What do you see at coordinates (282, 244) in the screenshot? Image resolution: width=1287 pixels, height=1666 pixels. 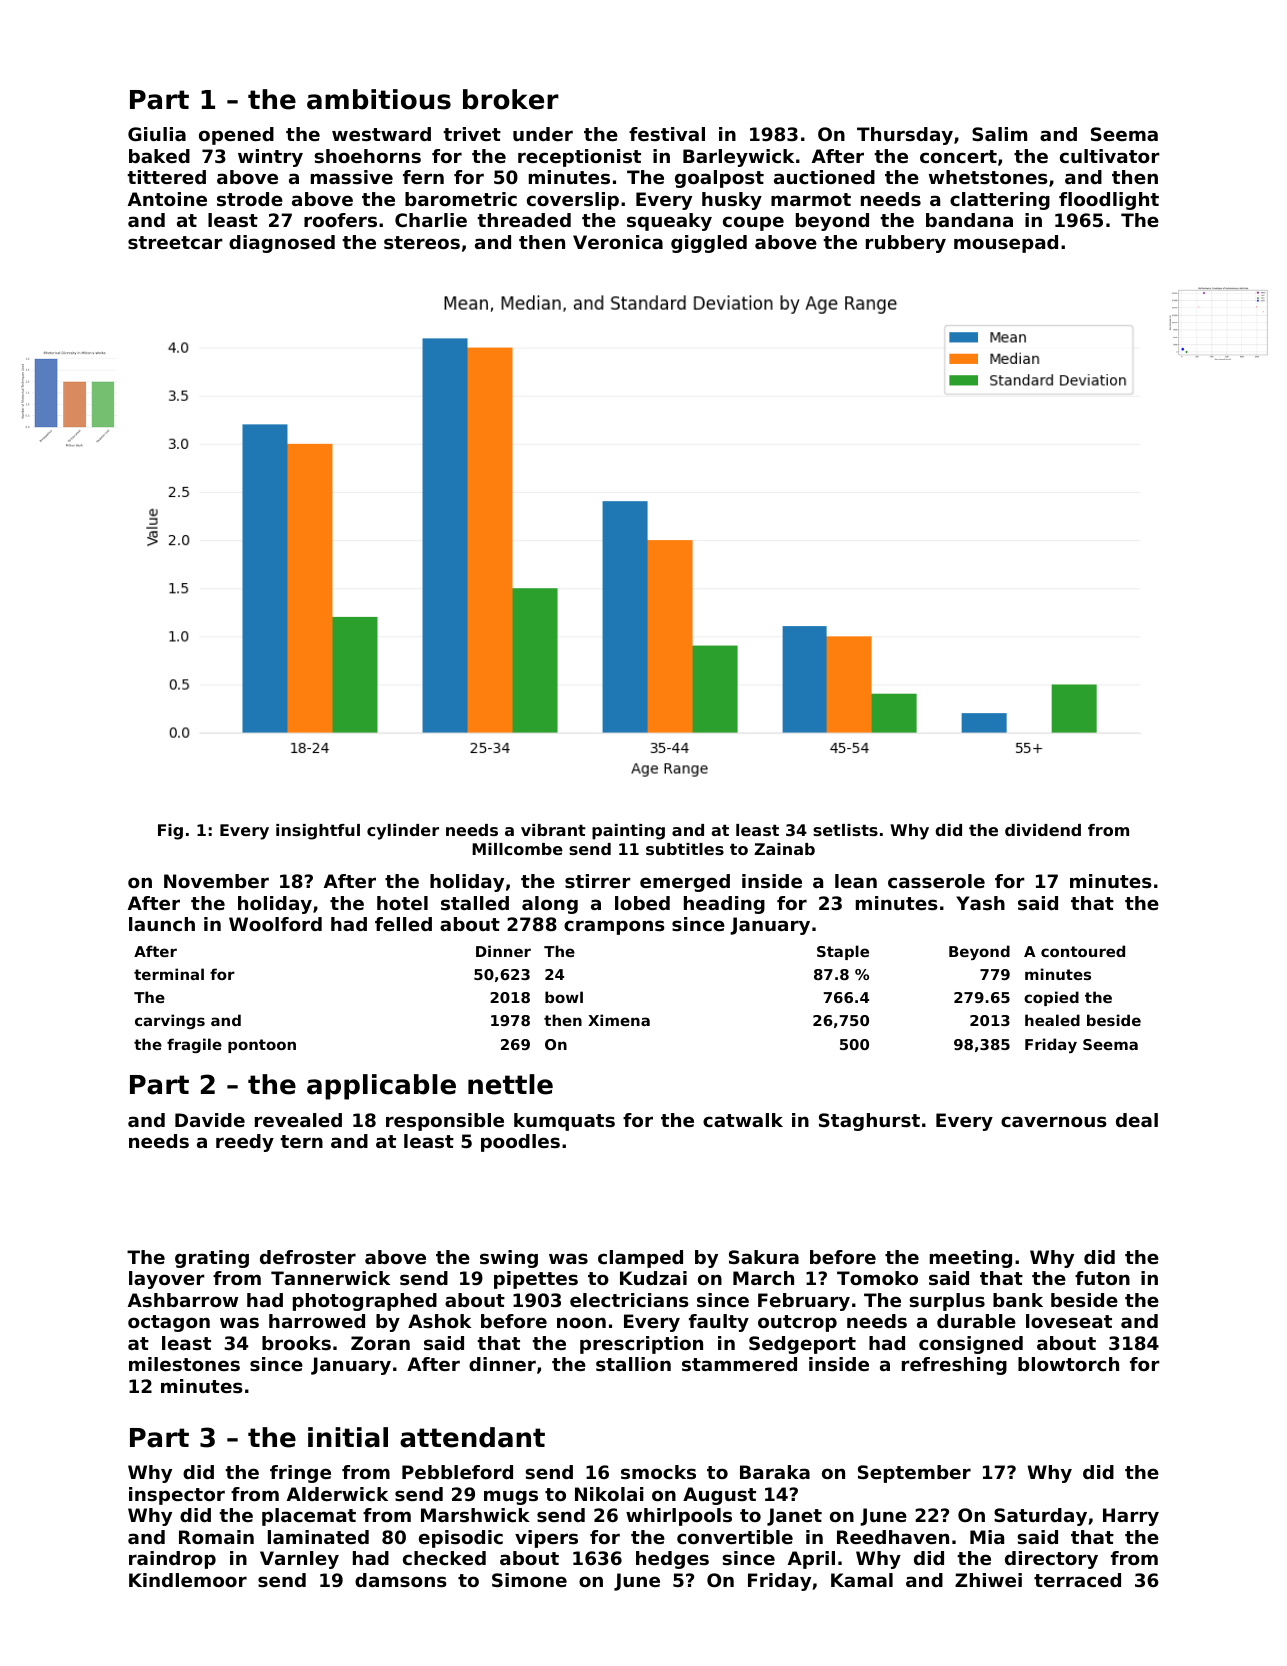 I see `diagnosed` at bounding box center [282, 244].
